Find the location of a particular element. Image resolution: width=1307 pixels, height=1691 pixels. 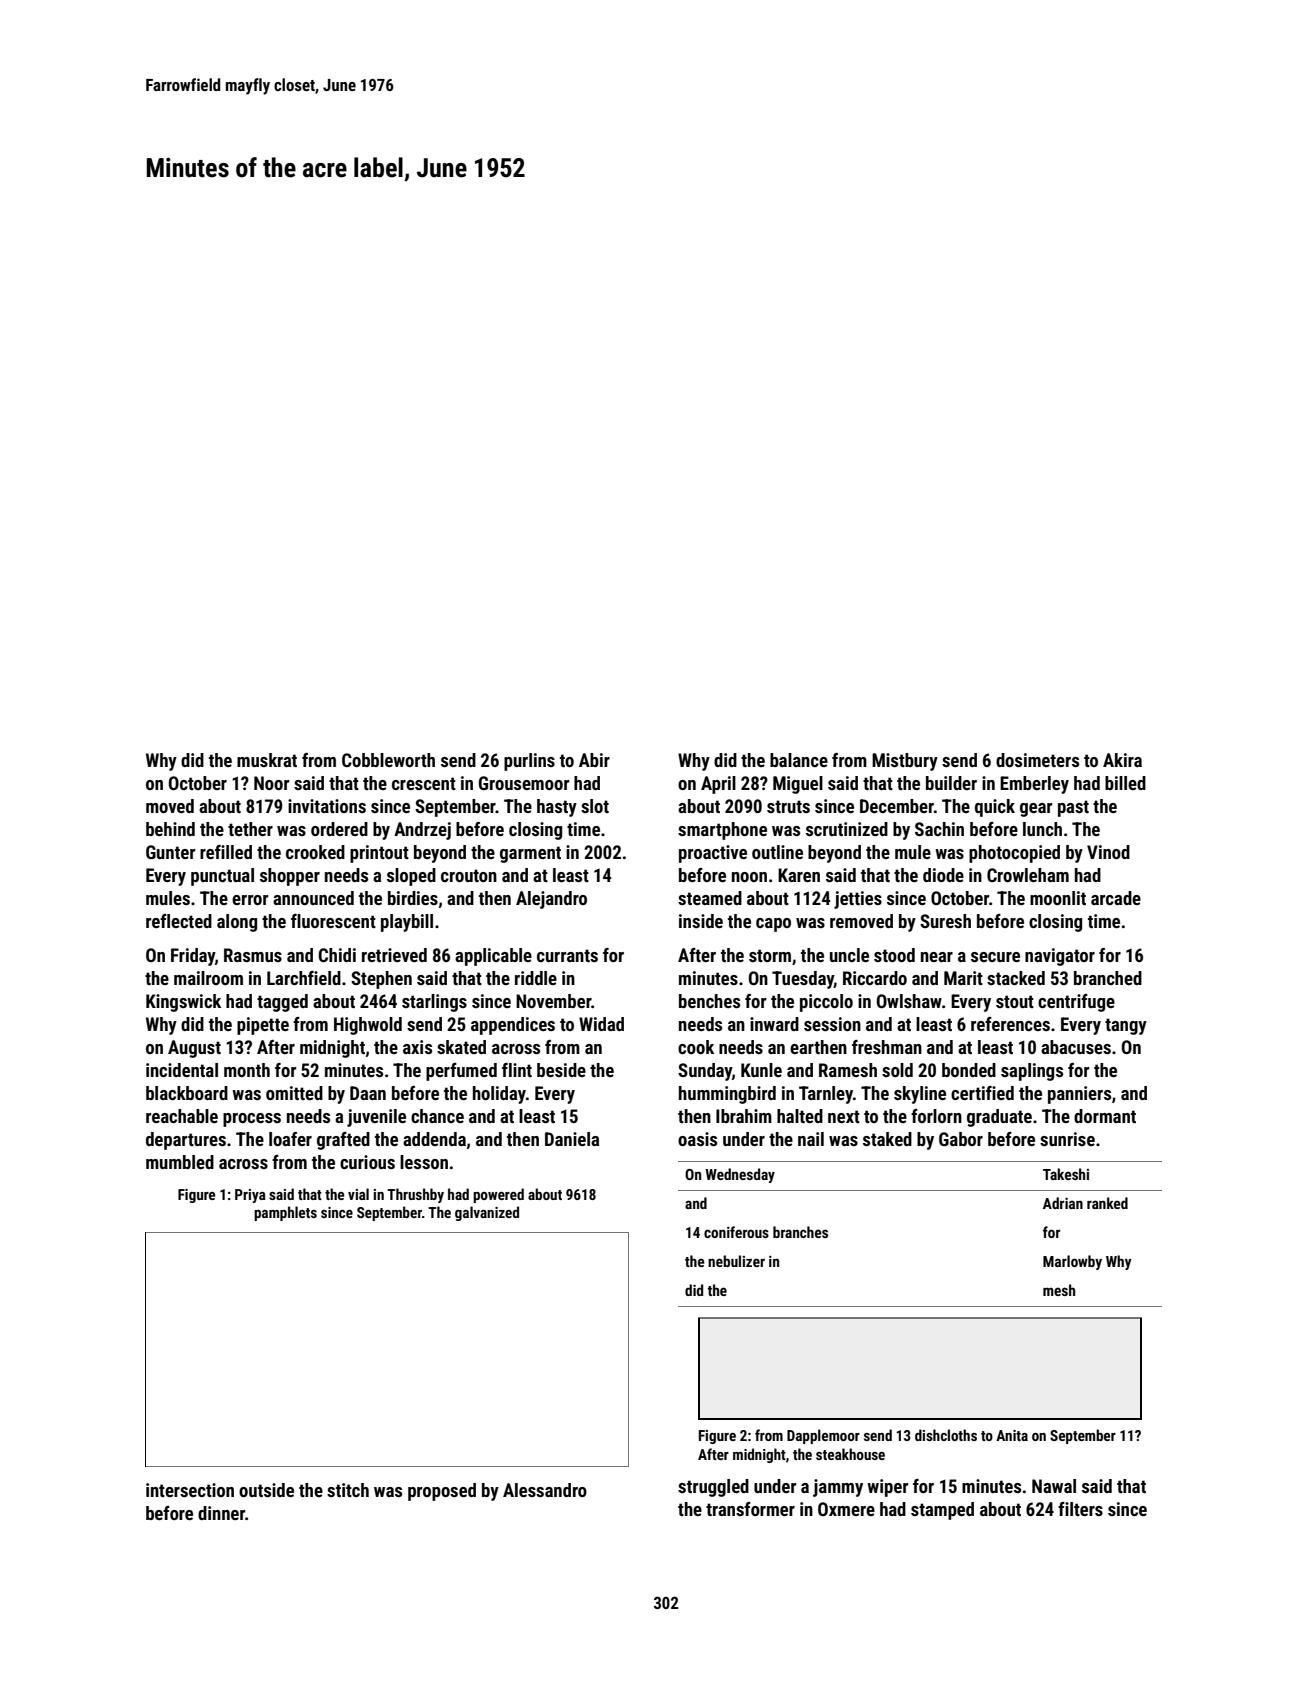

invitations is located at coordinates (327, 806).
